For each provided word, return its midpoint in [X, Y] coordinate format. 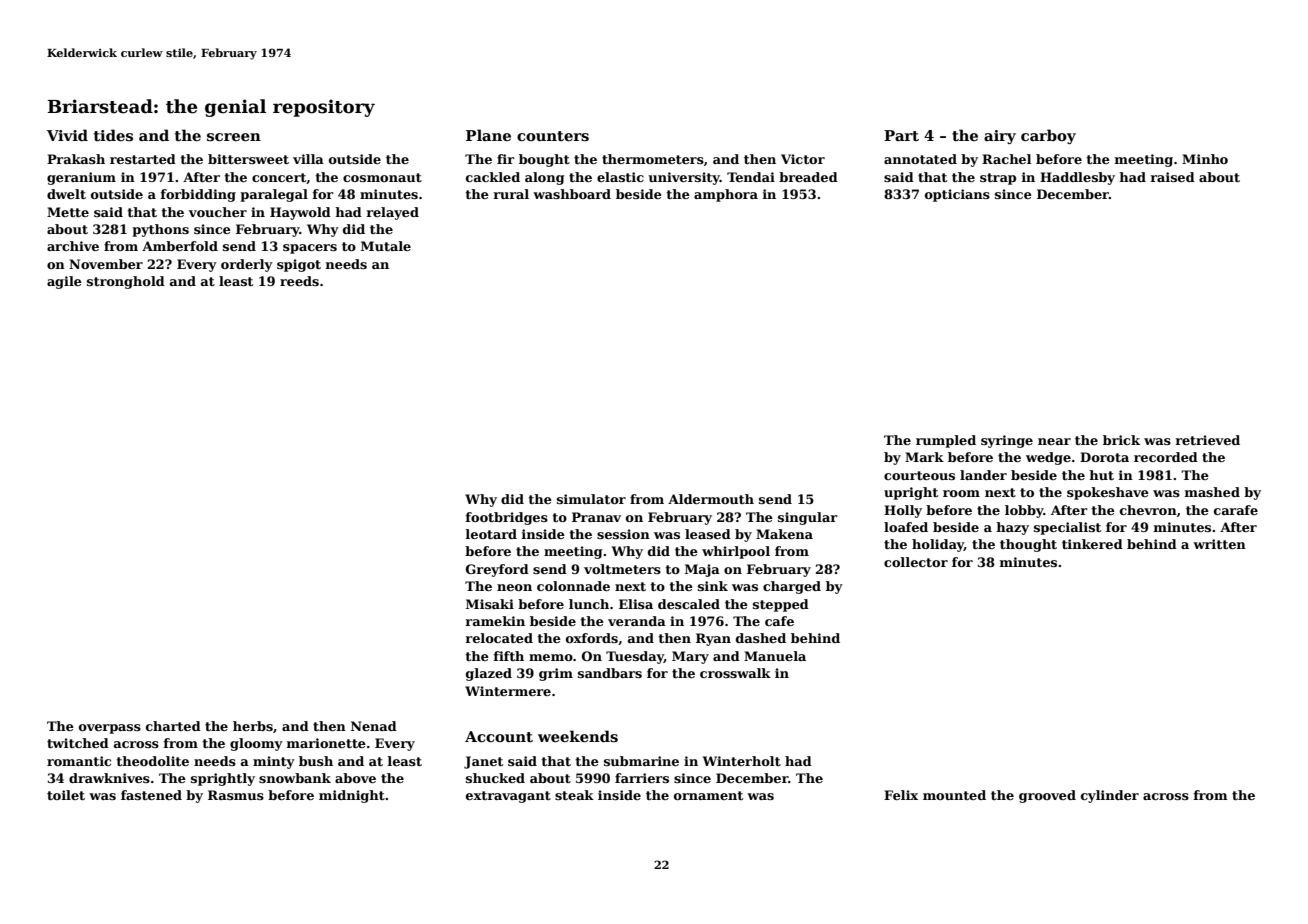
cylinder [1110, 796]
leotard [491, 534]
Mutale [386, 246]
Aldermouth [711, 499]
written [1219, 544]
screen [234, 137]
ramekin [495, 621]
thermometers [653, 159]
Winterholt [742, 761]
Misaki [490, 604]
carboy [1048, 136]
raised [1173, 177]
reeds [299, 281]
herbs [253, 726]
